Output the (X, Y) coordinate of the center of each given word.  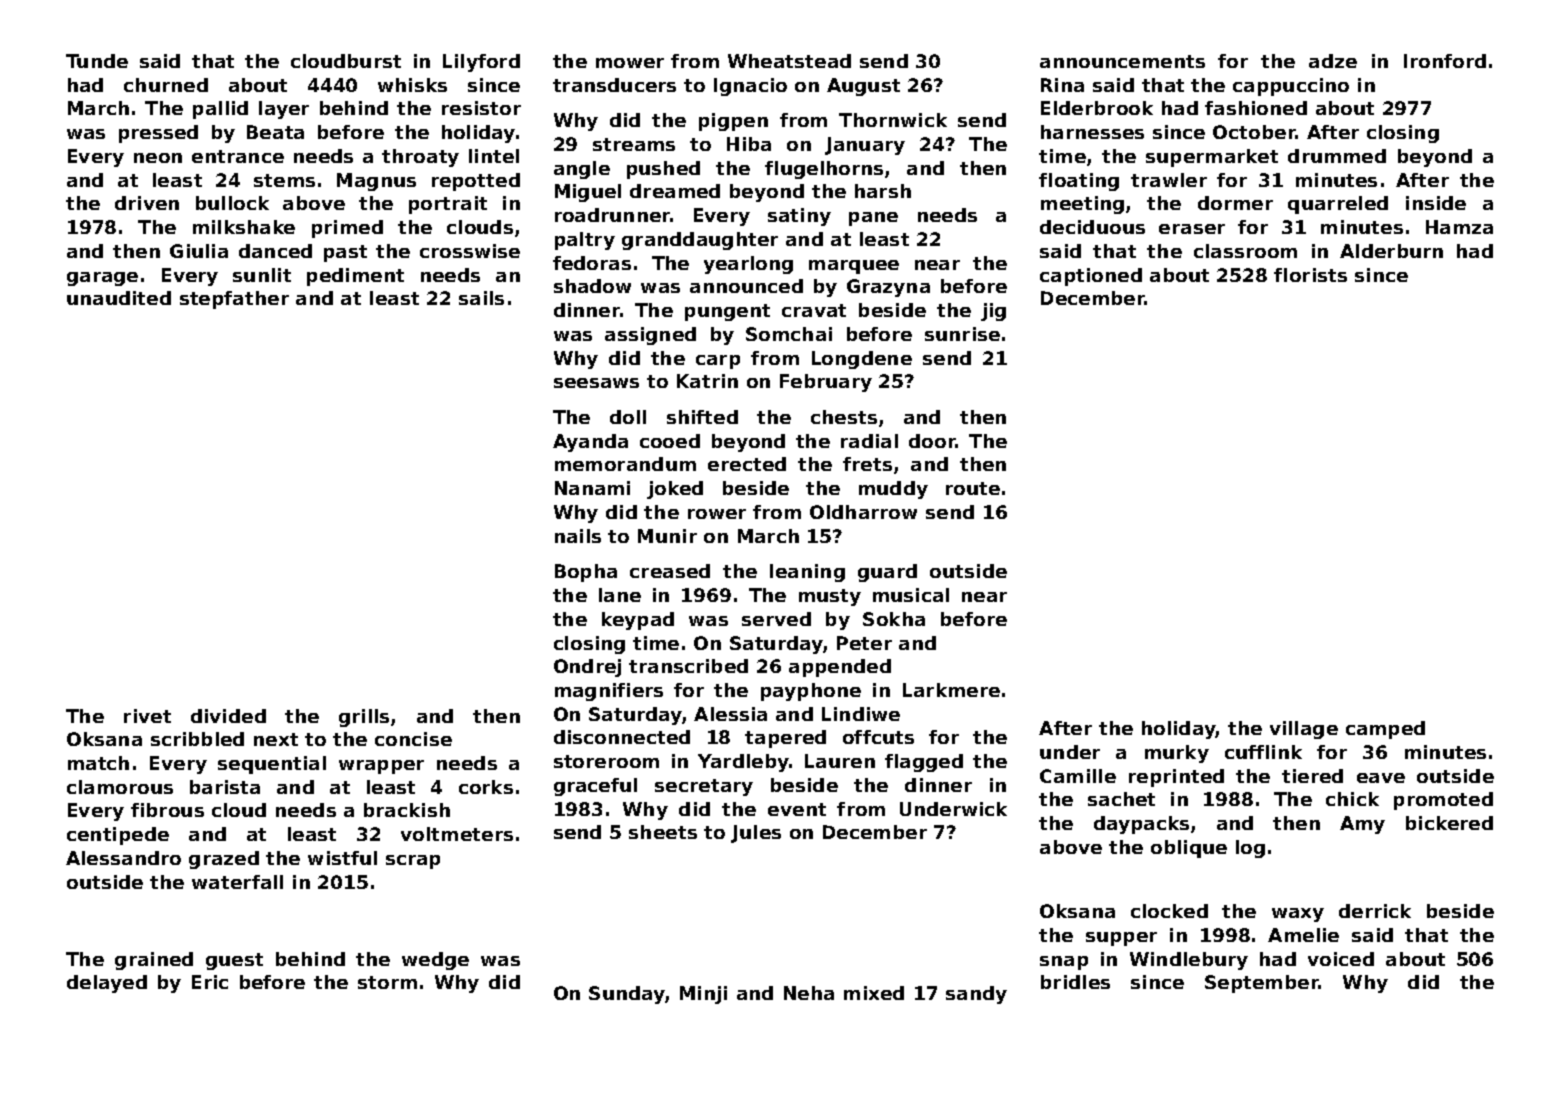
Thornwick (893, 120)
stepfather (234, 300)
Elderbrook (1097, 108)
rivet (147, 716)
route (973, 488)
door (932, 441)
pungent (727, 312)
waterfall (237, 882)
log (1250, 849)
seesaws (596, 383)
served (776, 619)
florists (1310, 275)
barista (225, 787)
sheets (663, 832)
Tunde (97, 61)
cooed (670, 441)
